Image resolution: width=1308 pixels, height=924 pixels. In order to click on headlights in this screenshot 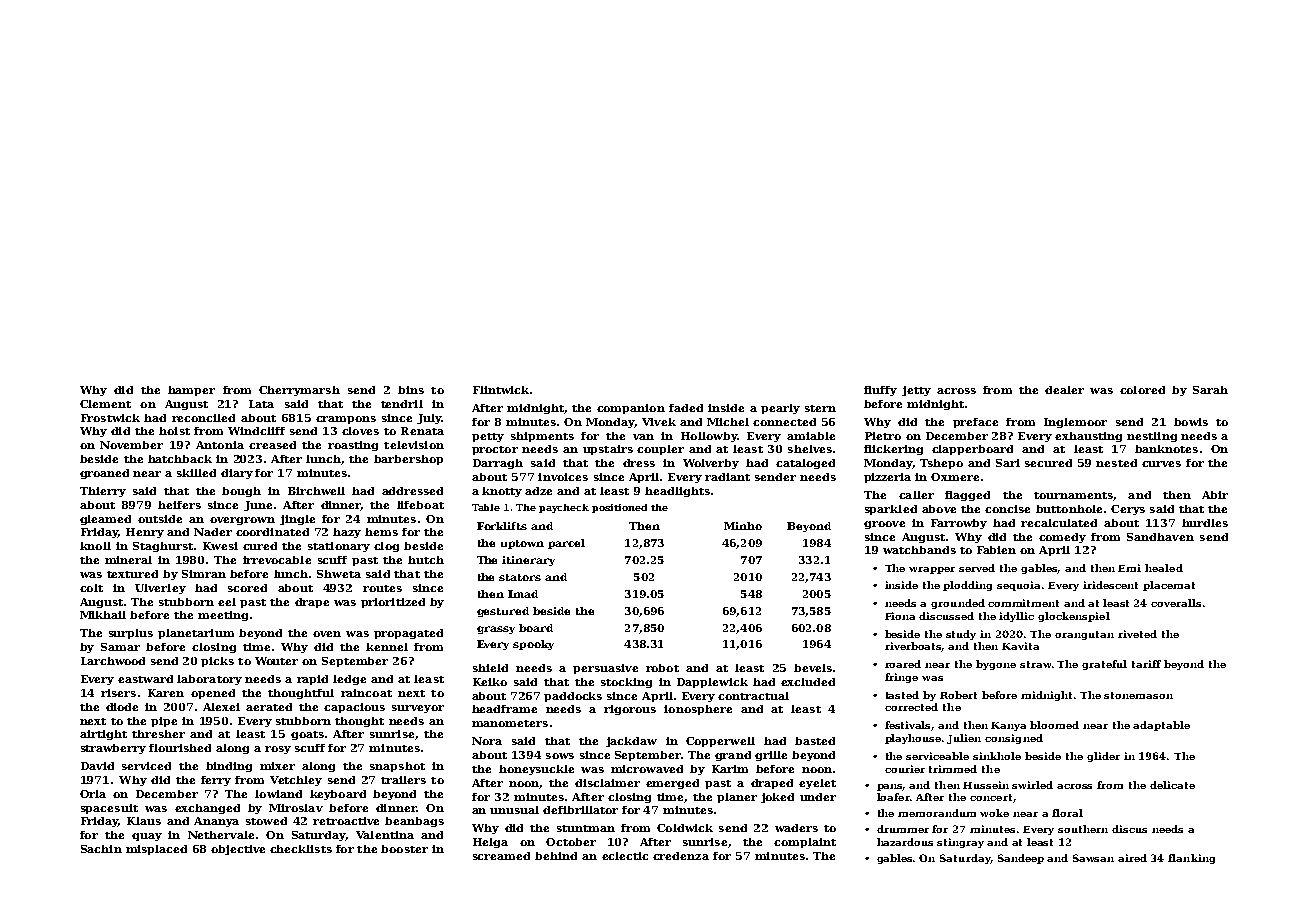, I will do `click(677, 492)`.
